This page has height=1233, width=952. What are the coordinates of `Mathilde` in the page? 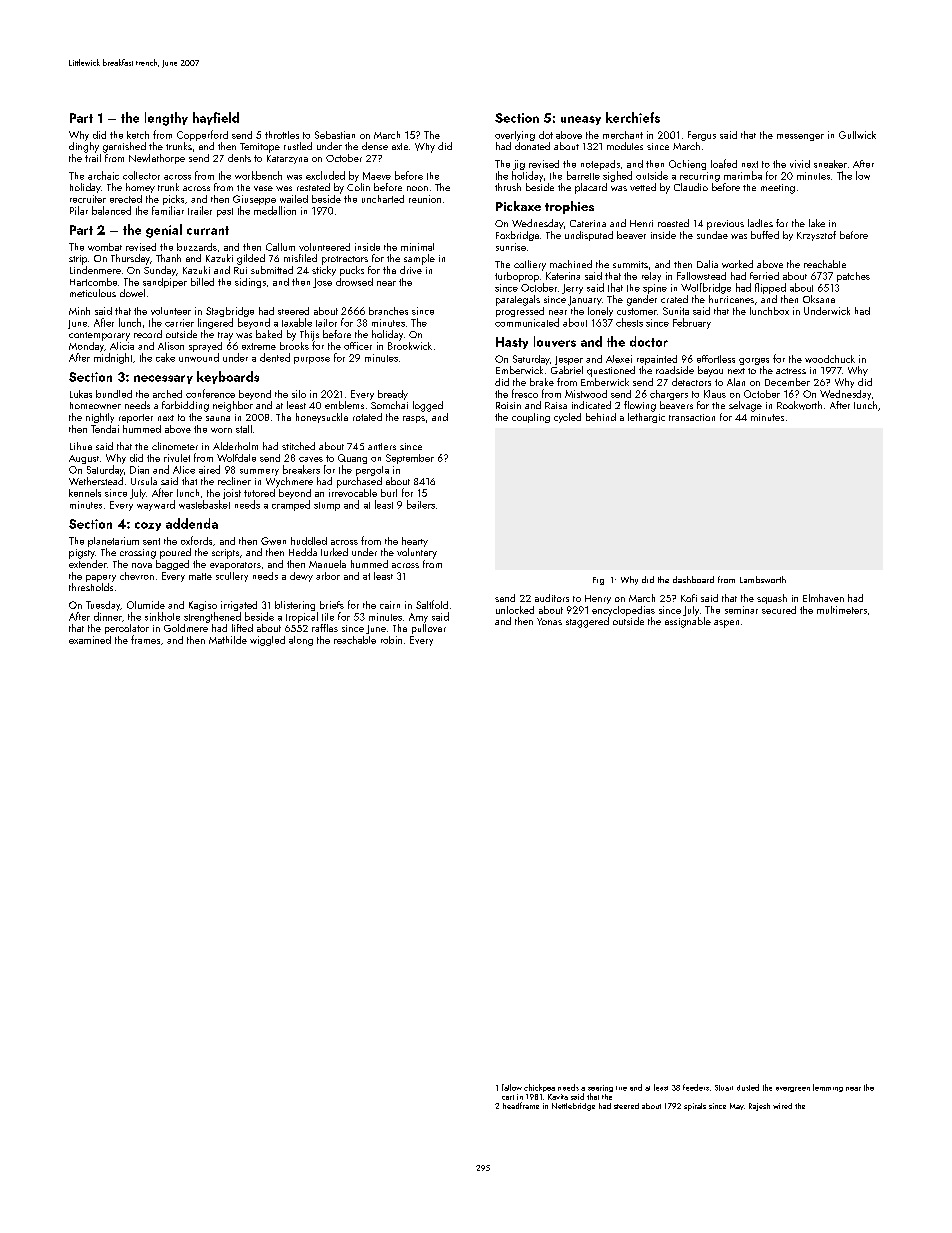 It's located at (228, 640).
